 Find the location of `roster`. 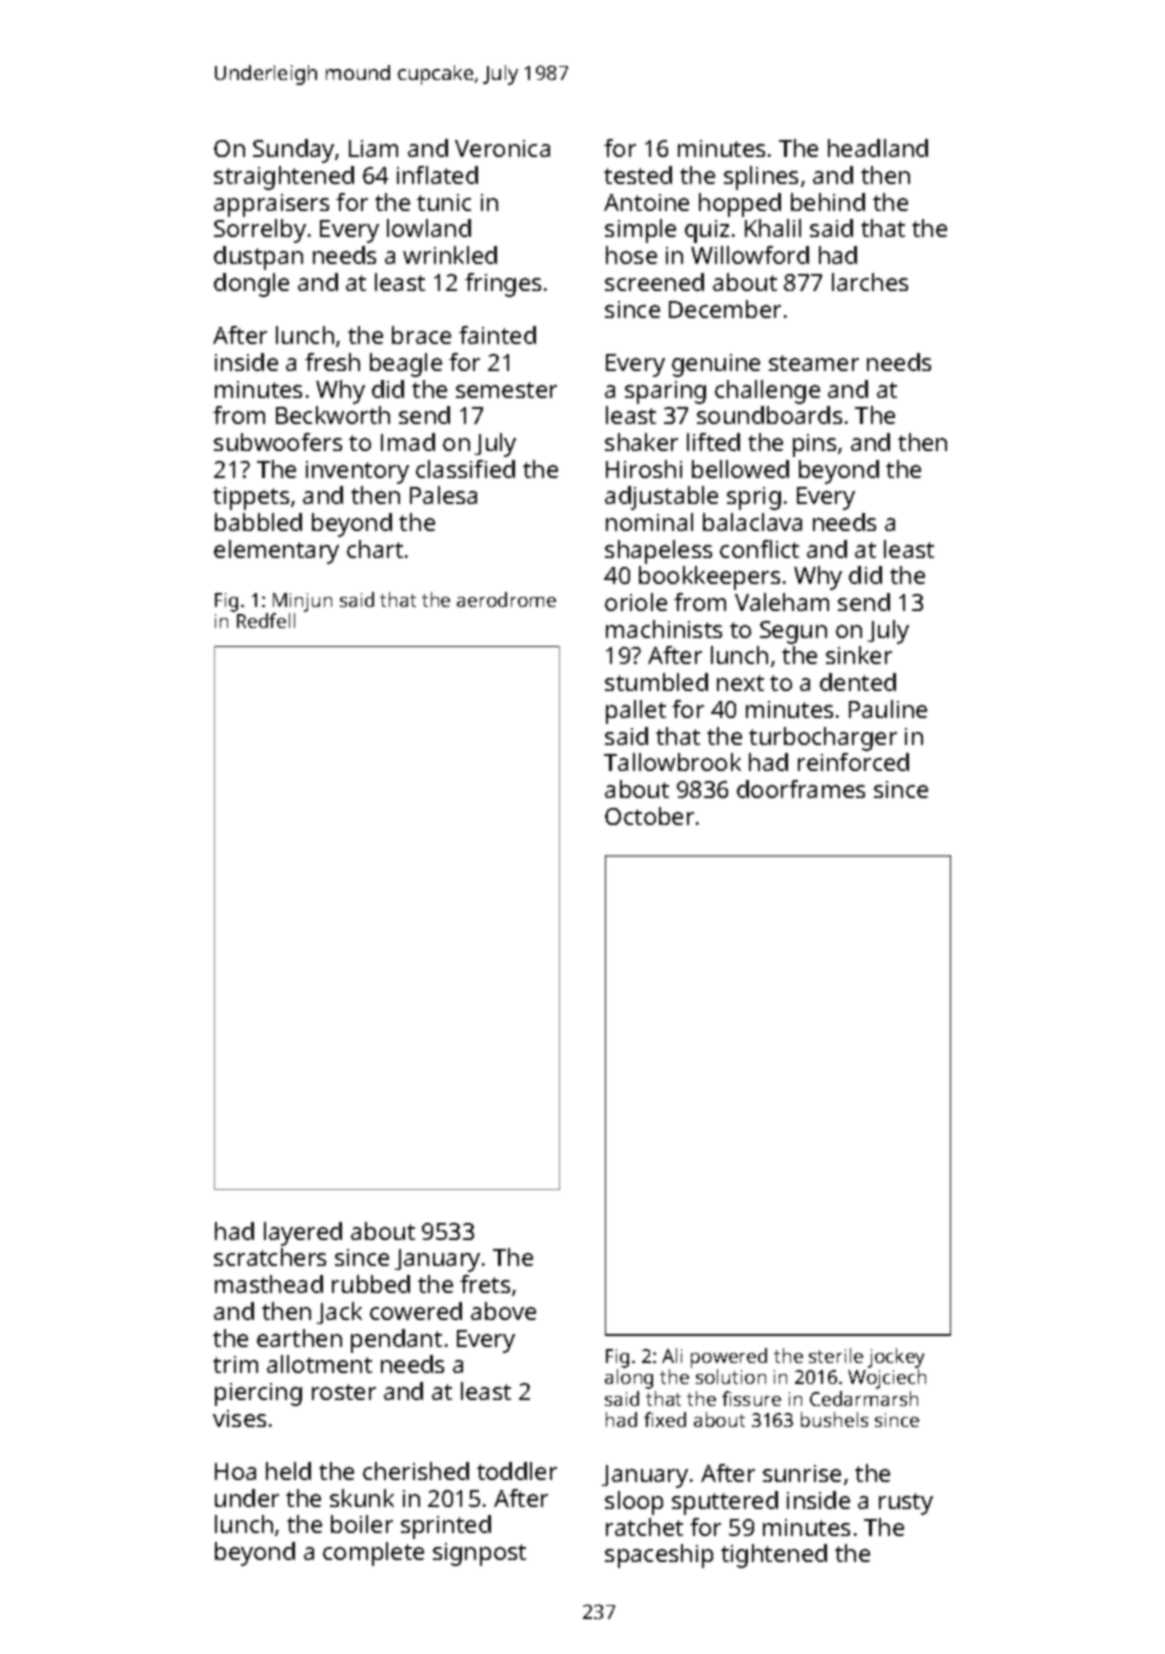

roster is located at coordinates (344, 1392).
